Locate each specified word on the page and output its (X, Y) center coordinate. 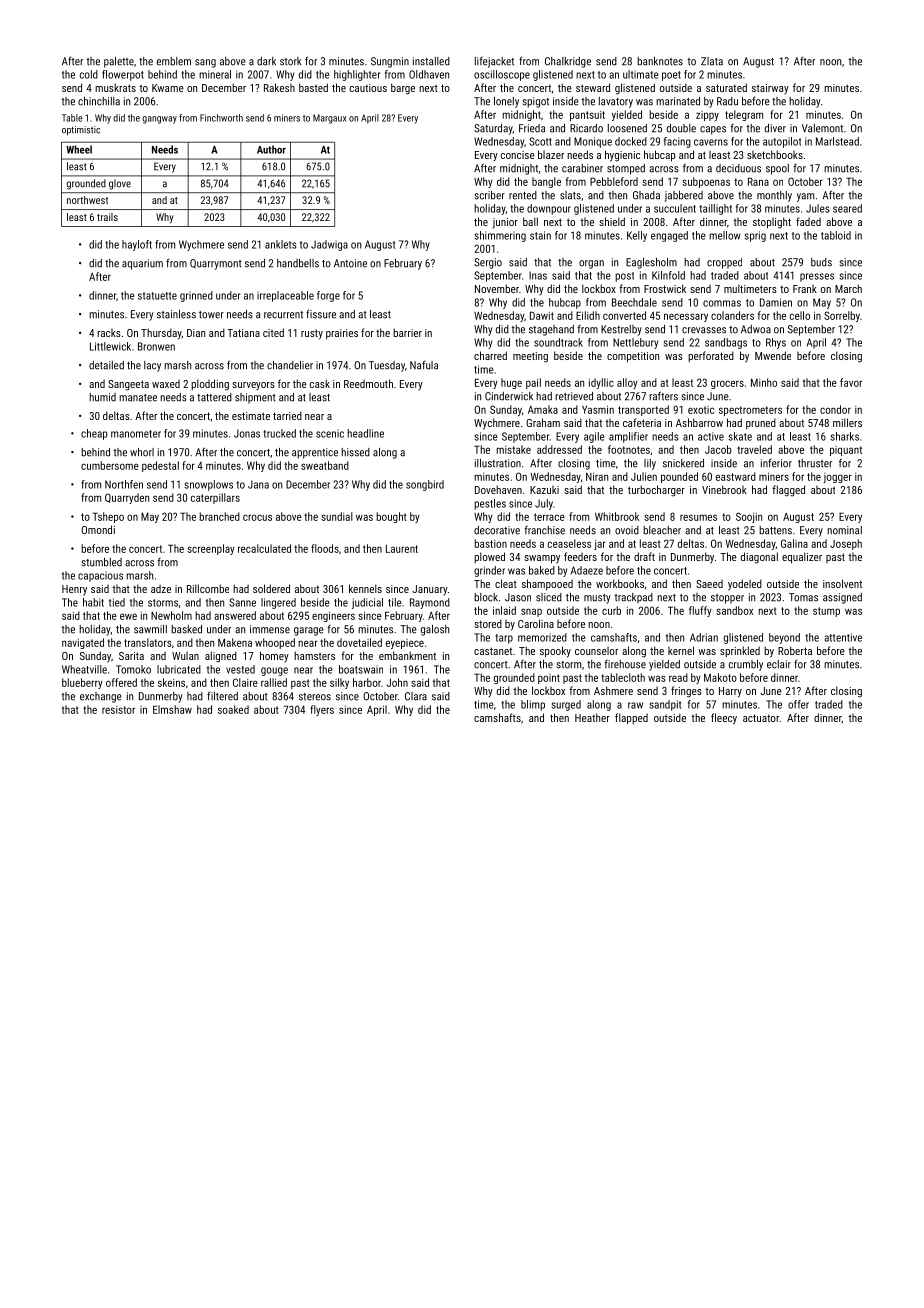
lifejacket (494, 62)
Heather (592, 717)
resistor (118, 710)
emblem (174, 61)
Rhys (776, 343)
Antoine (350, 263)
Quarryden (127, 498)
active (711, 436)
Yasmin (598, 409)
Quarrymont (216, 264)
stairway (770, 89)
